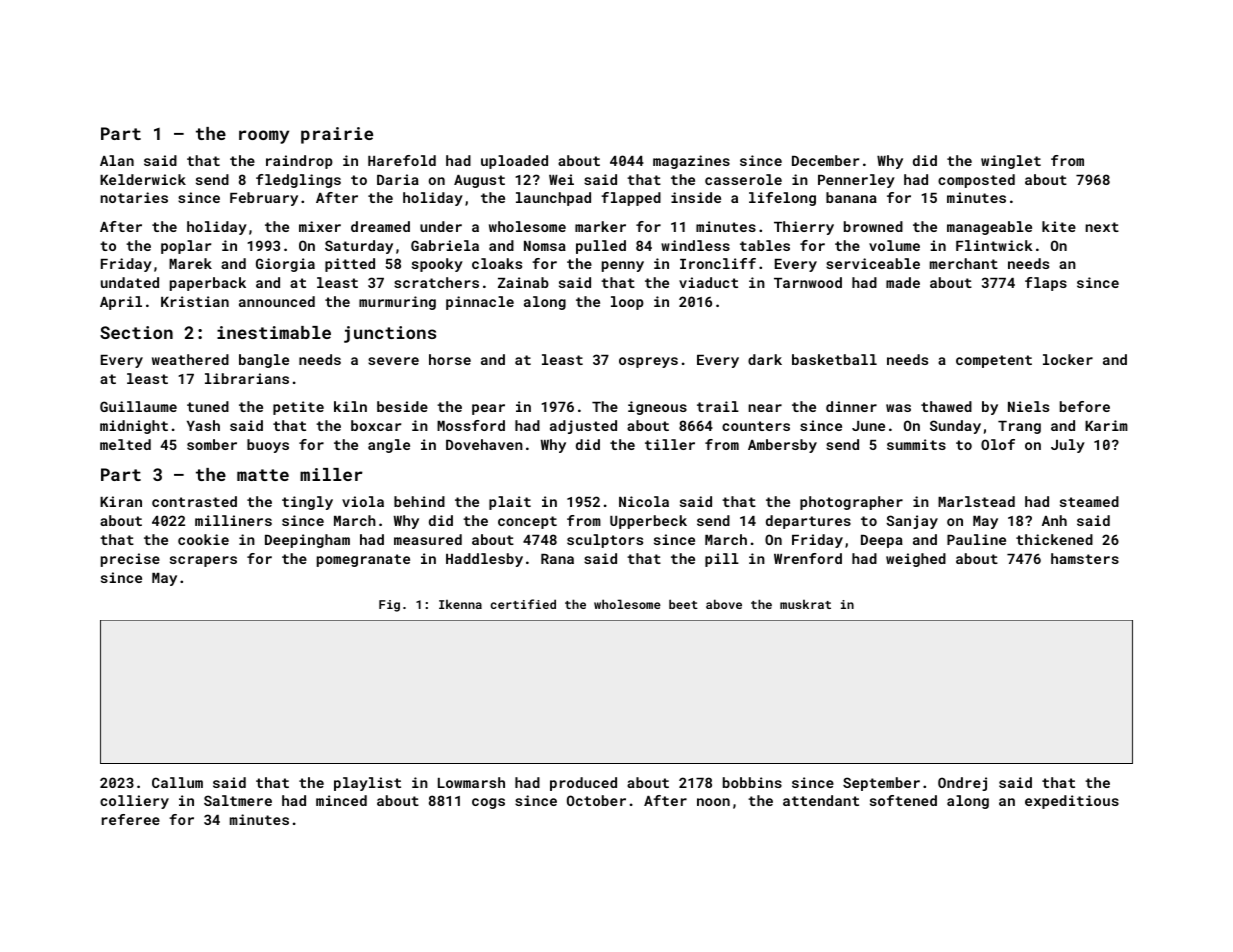 Image resolution: width=1233 pixels, height=952 pixels. What do you see at coordinates (976, 501) in the page?
I see `Marlstead` at bounding box center [976, 501].
